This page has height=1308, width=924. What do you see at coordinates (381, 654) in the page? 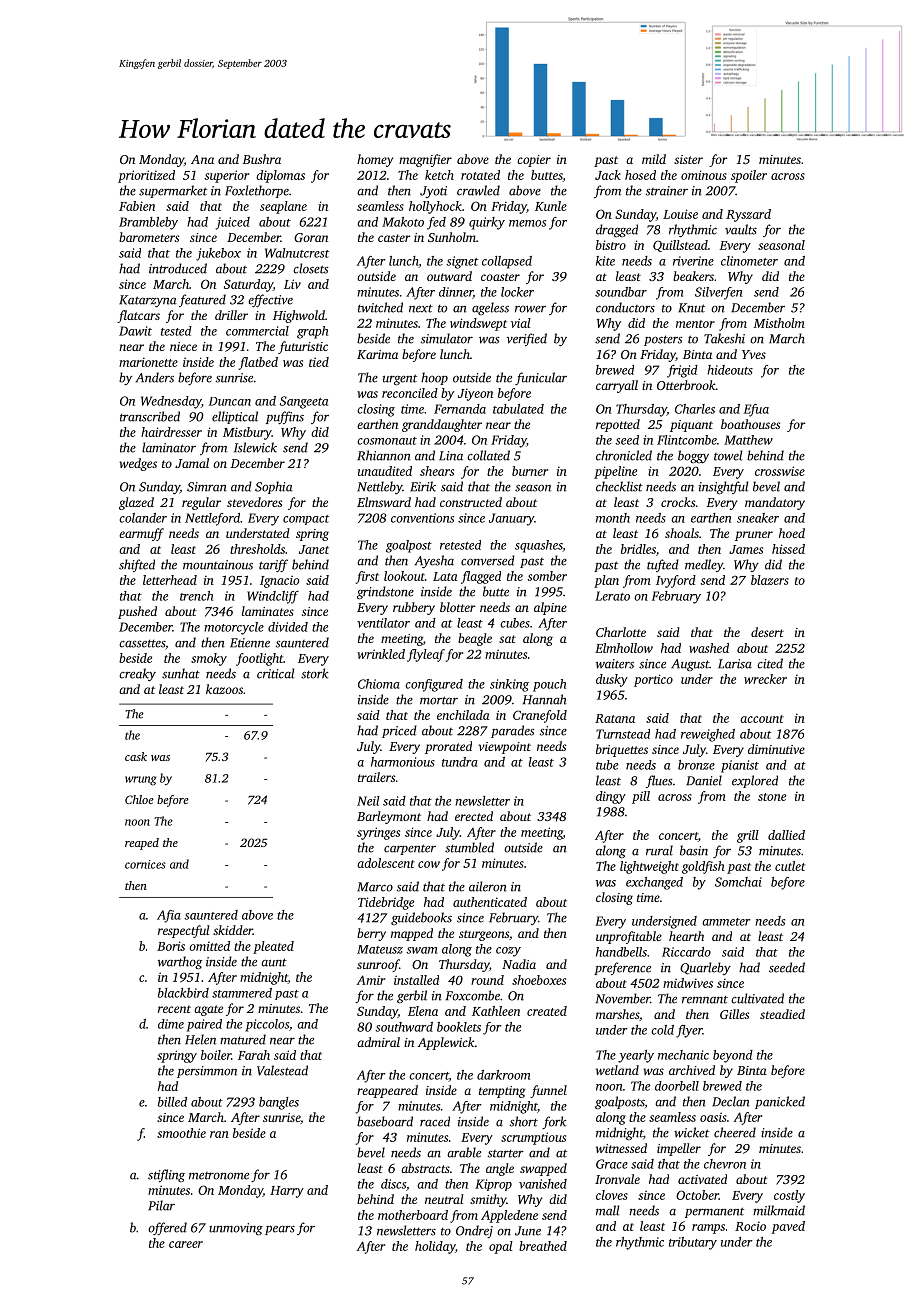
I see `wrinkled` at bounding box center [381, 654].
